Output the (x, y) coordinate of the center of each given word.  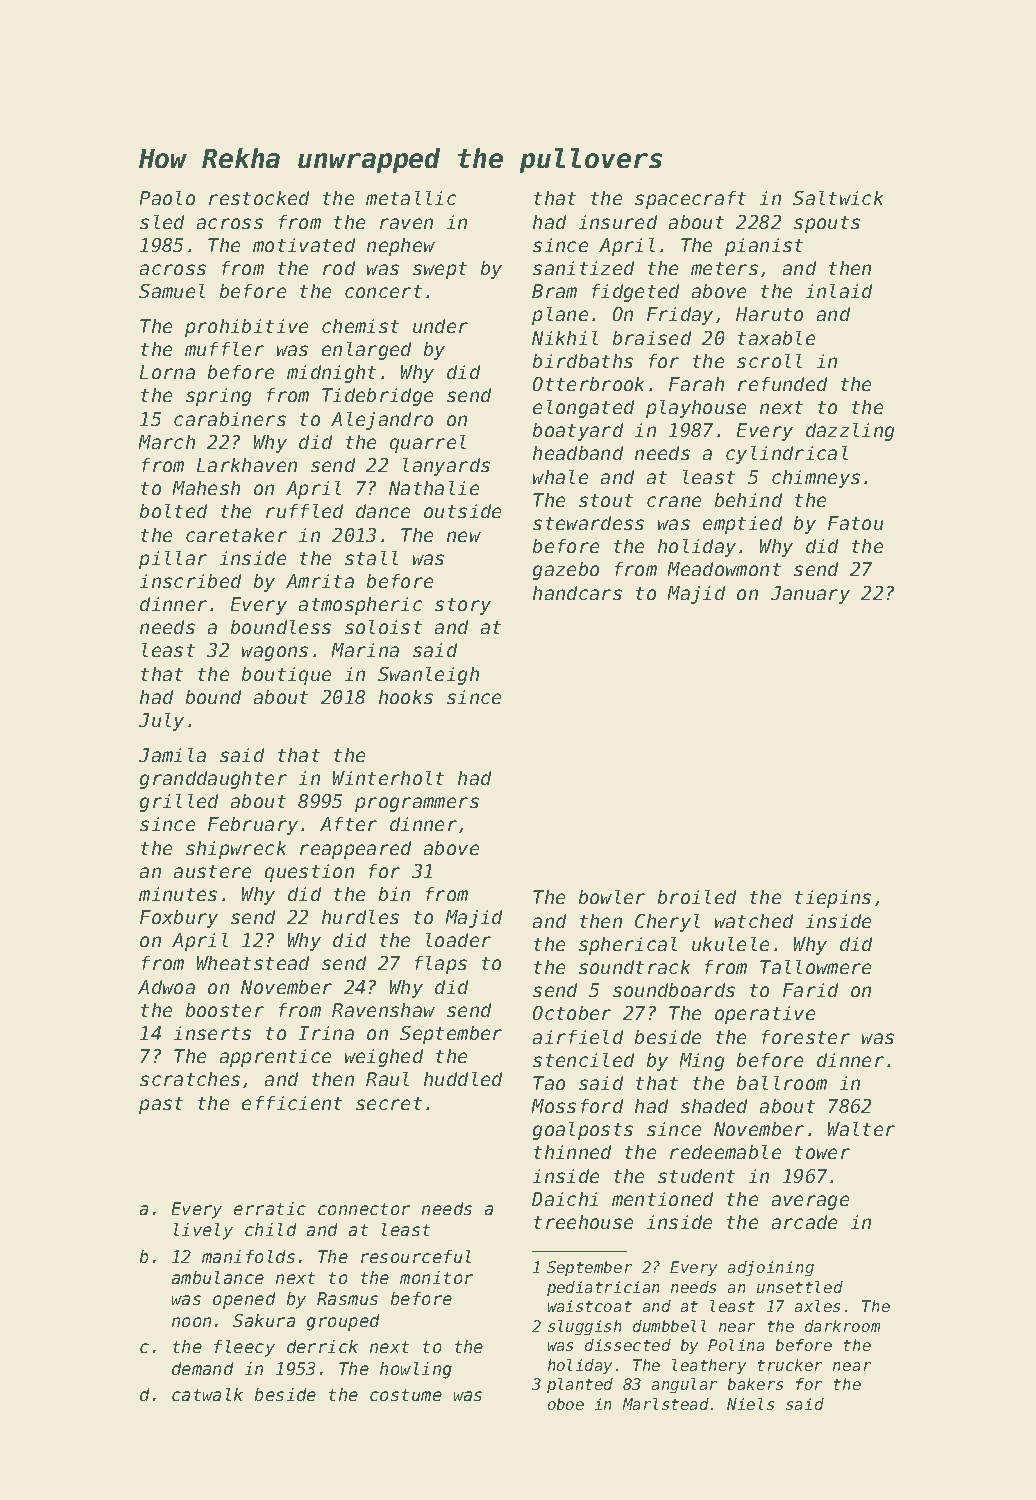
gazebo (566, 571)
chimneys (816, 479)
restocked (259, 198)
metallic (411, 198)
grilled (179, 803)
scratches (190, 1079)
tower (822, 1152)
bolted (173, 511)
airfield (578, 1037)
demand (202, 1368)
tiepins (833, 899)
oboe (566, 1404)
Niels (750, 1404)
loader (458, 940)
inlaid (839, 291)
